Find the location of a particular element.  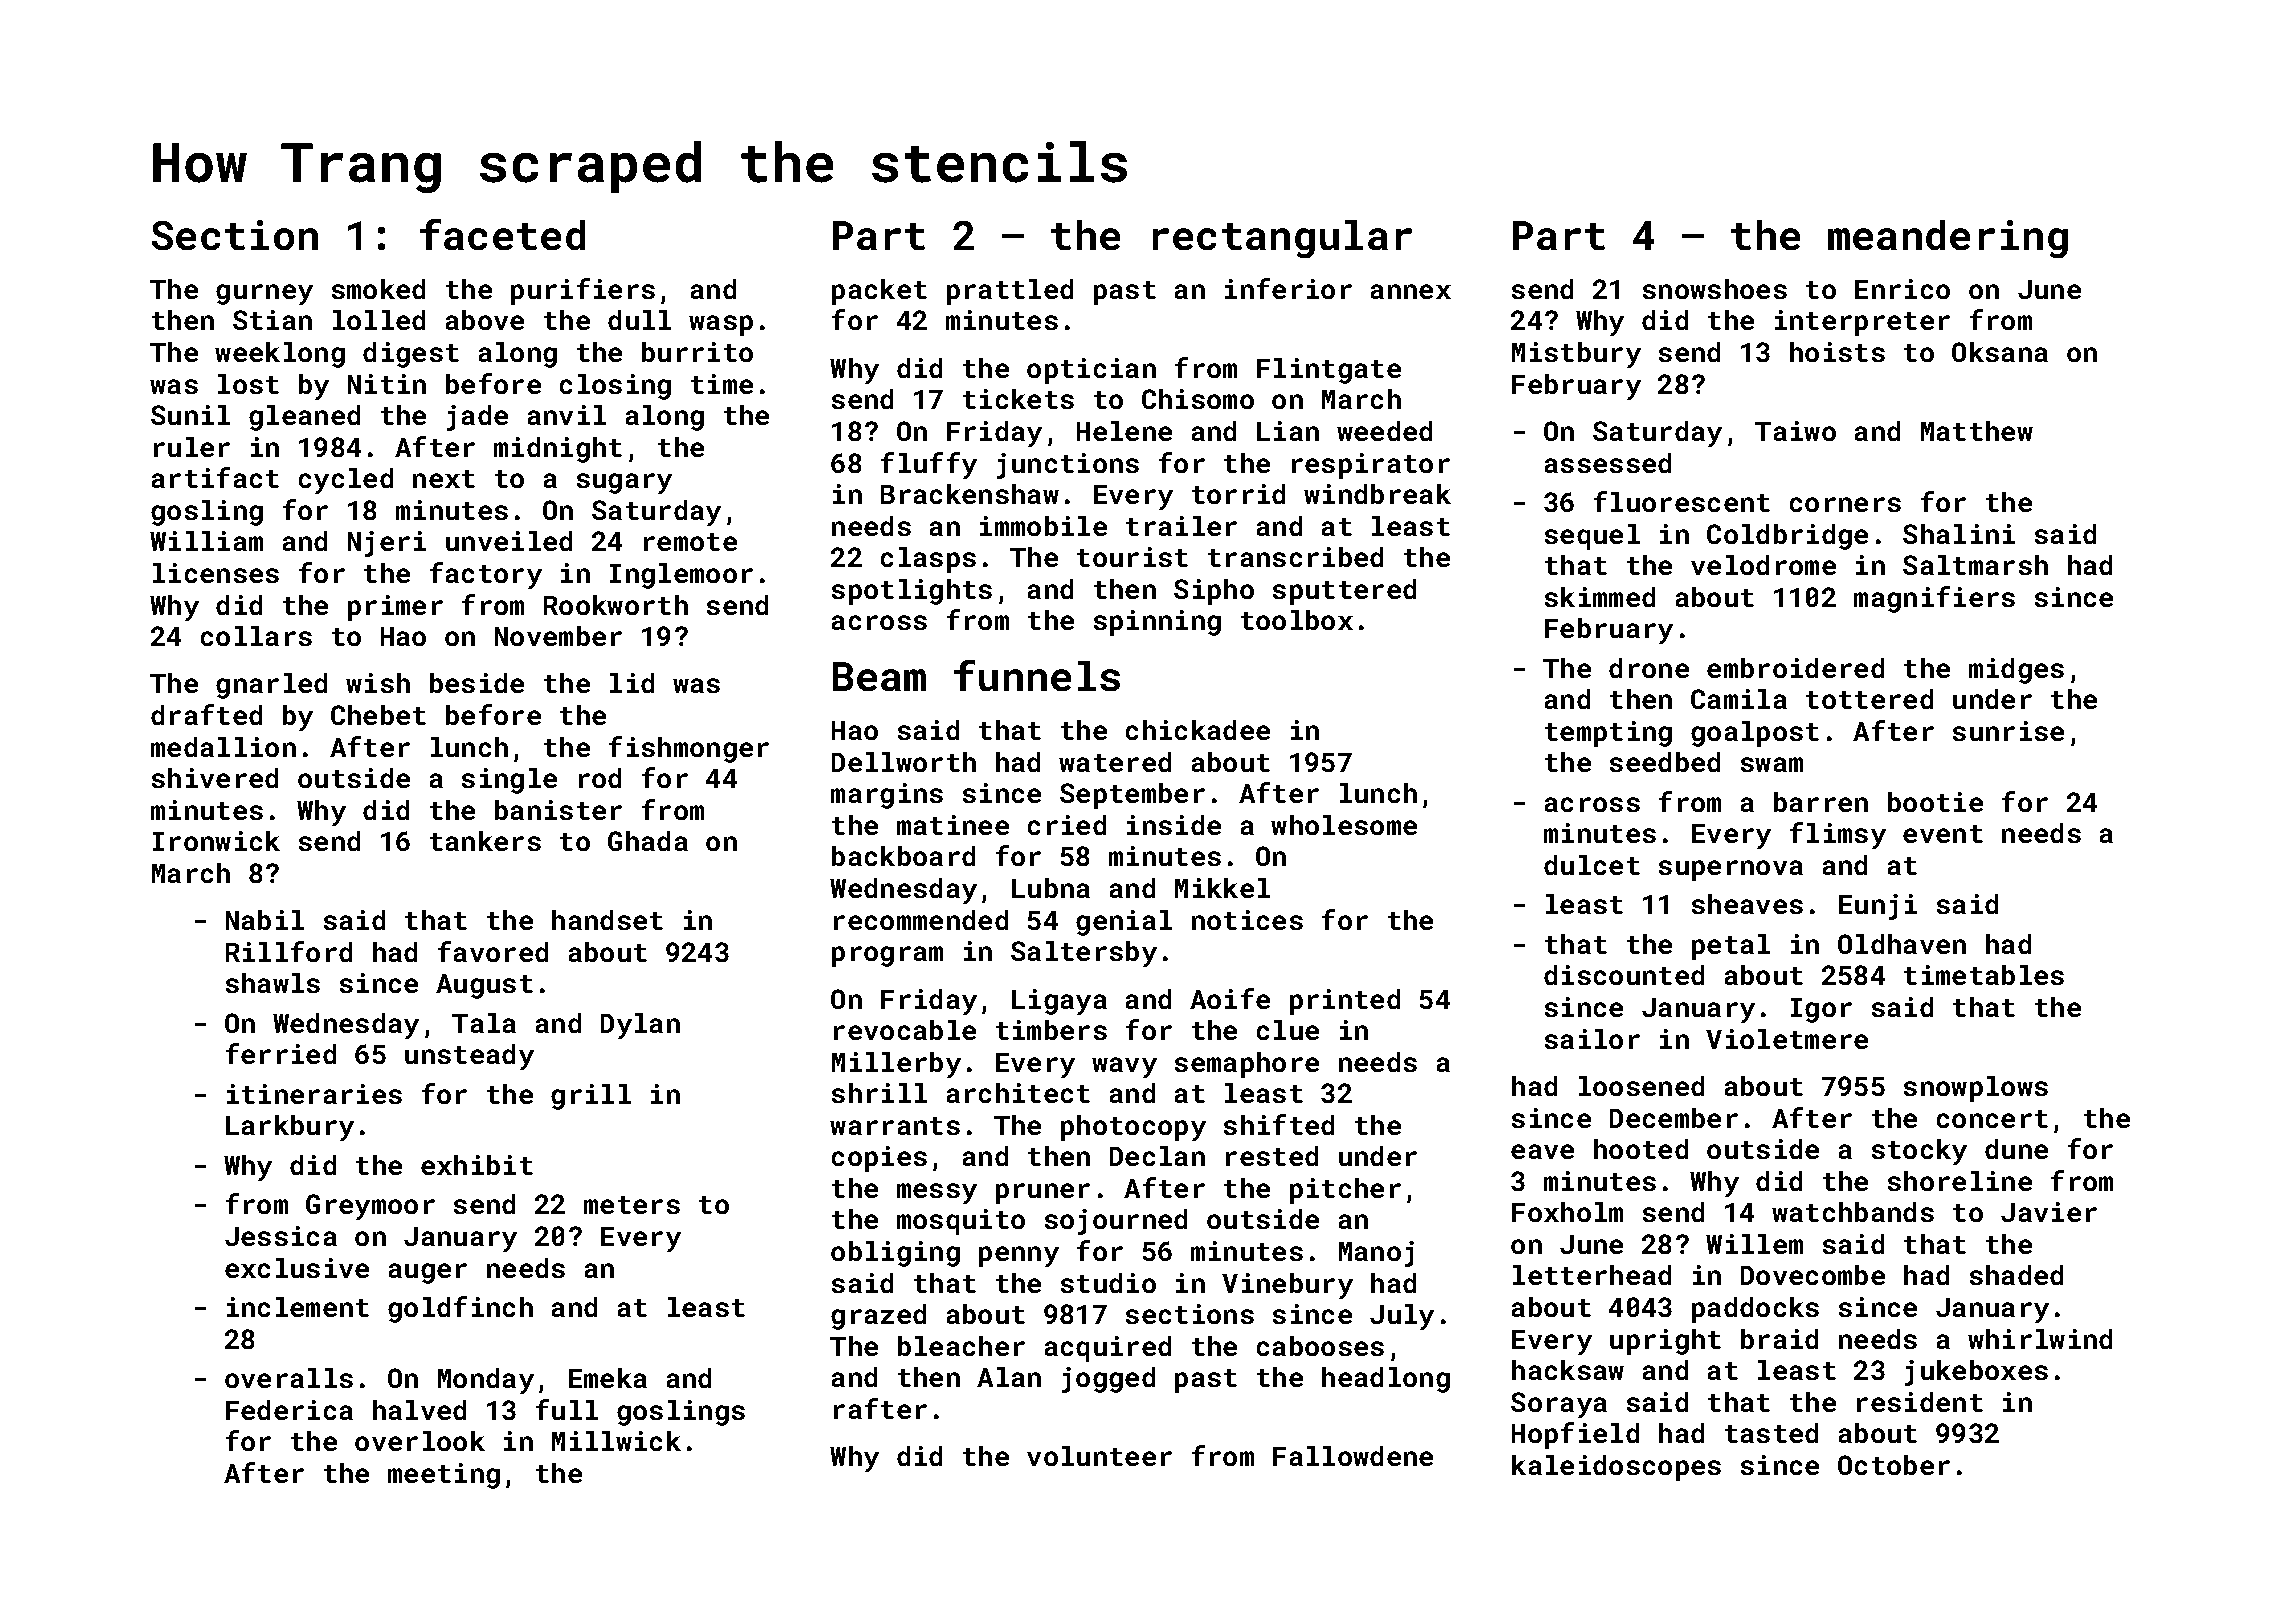

favored is located at coordinates (493, 951).
